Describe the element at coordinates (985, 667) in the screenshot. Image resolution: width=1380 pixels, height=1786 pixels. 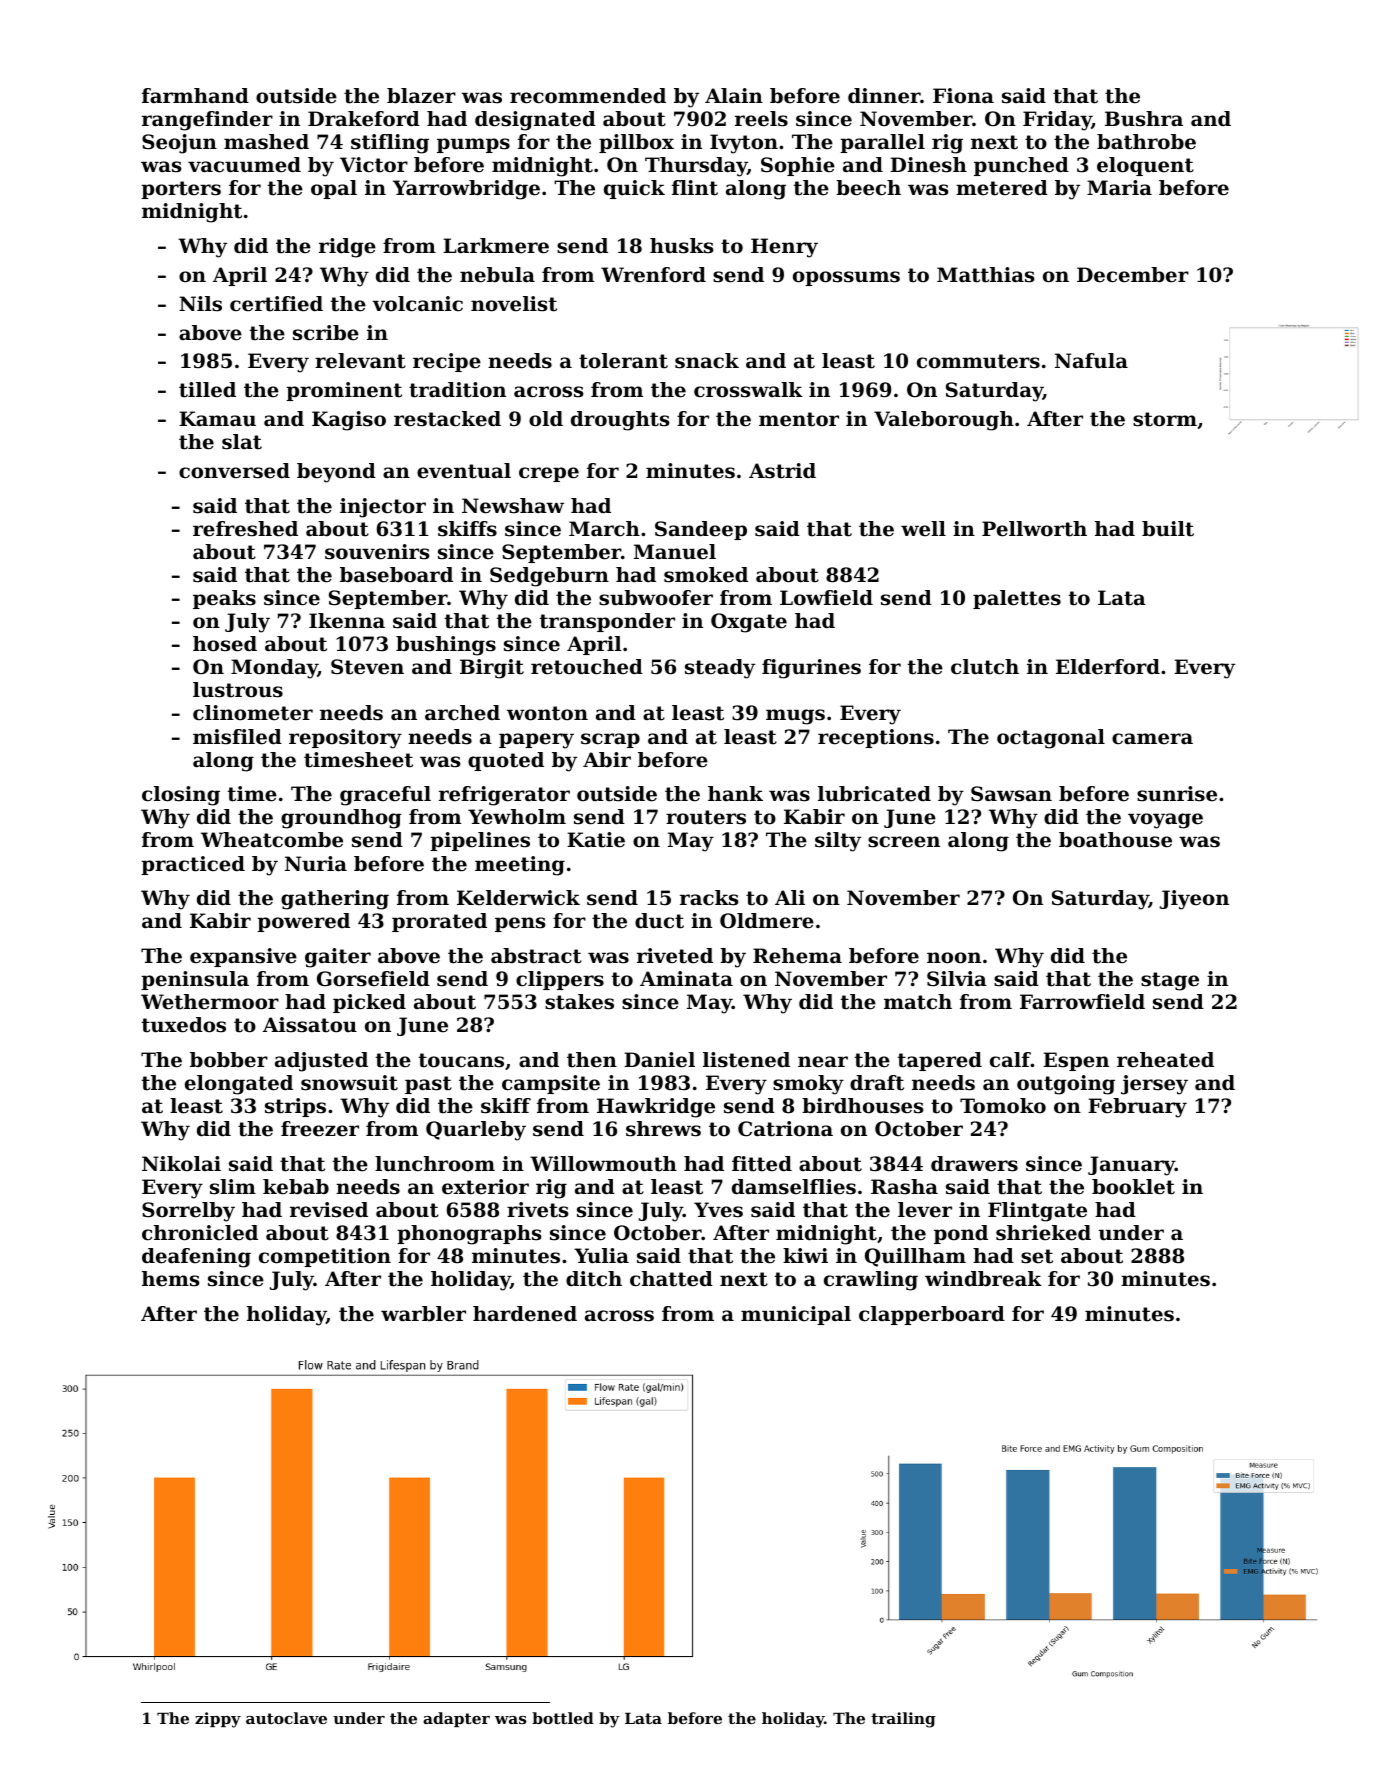
I see `clutch` at that location.
